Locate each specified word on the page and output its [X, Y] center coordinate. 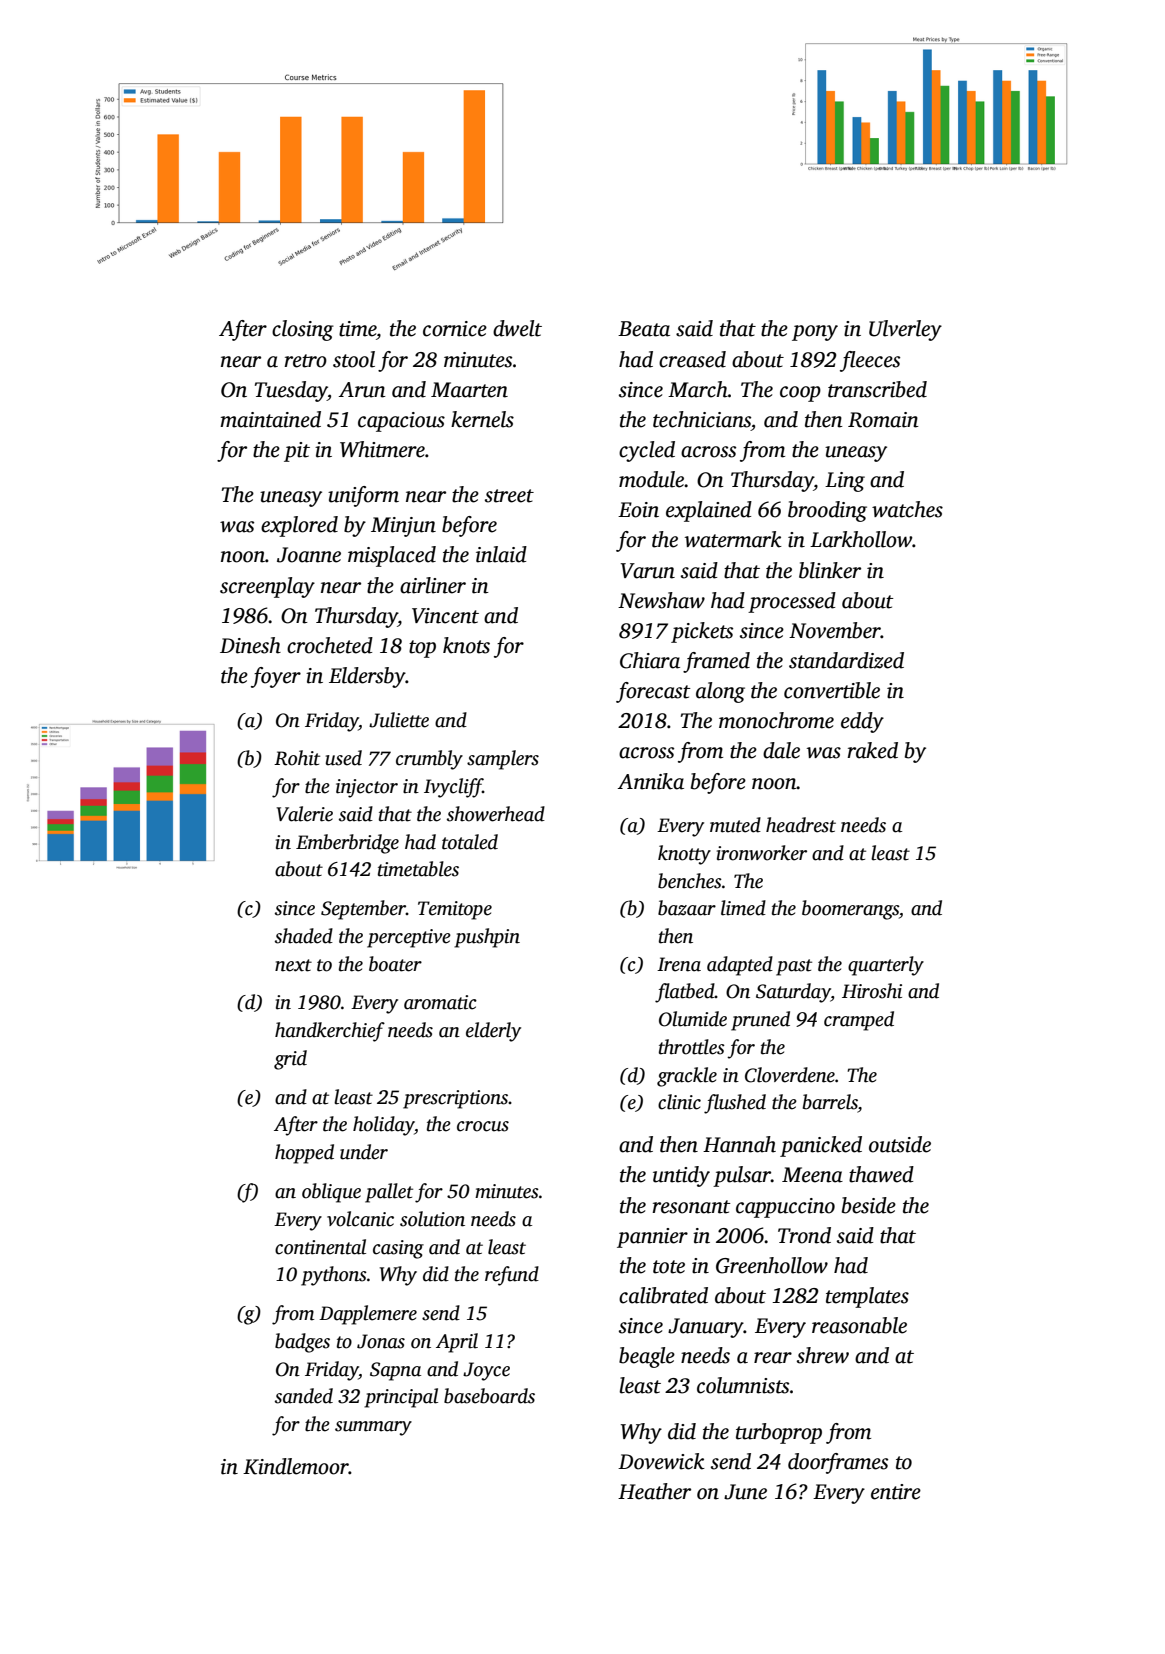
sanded [304, 1396]
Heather [654, 1491]
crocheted [330, 645]
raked [872, 750]
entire [896, 1492]
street [509, 496]
